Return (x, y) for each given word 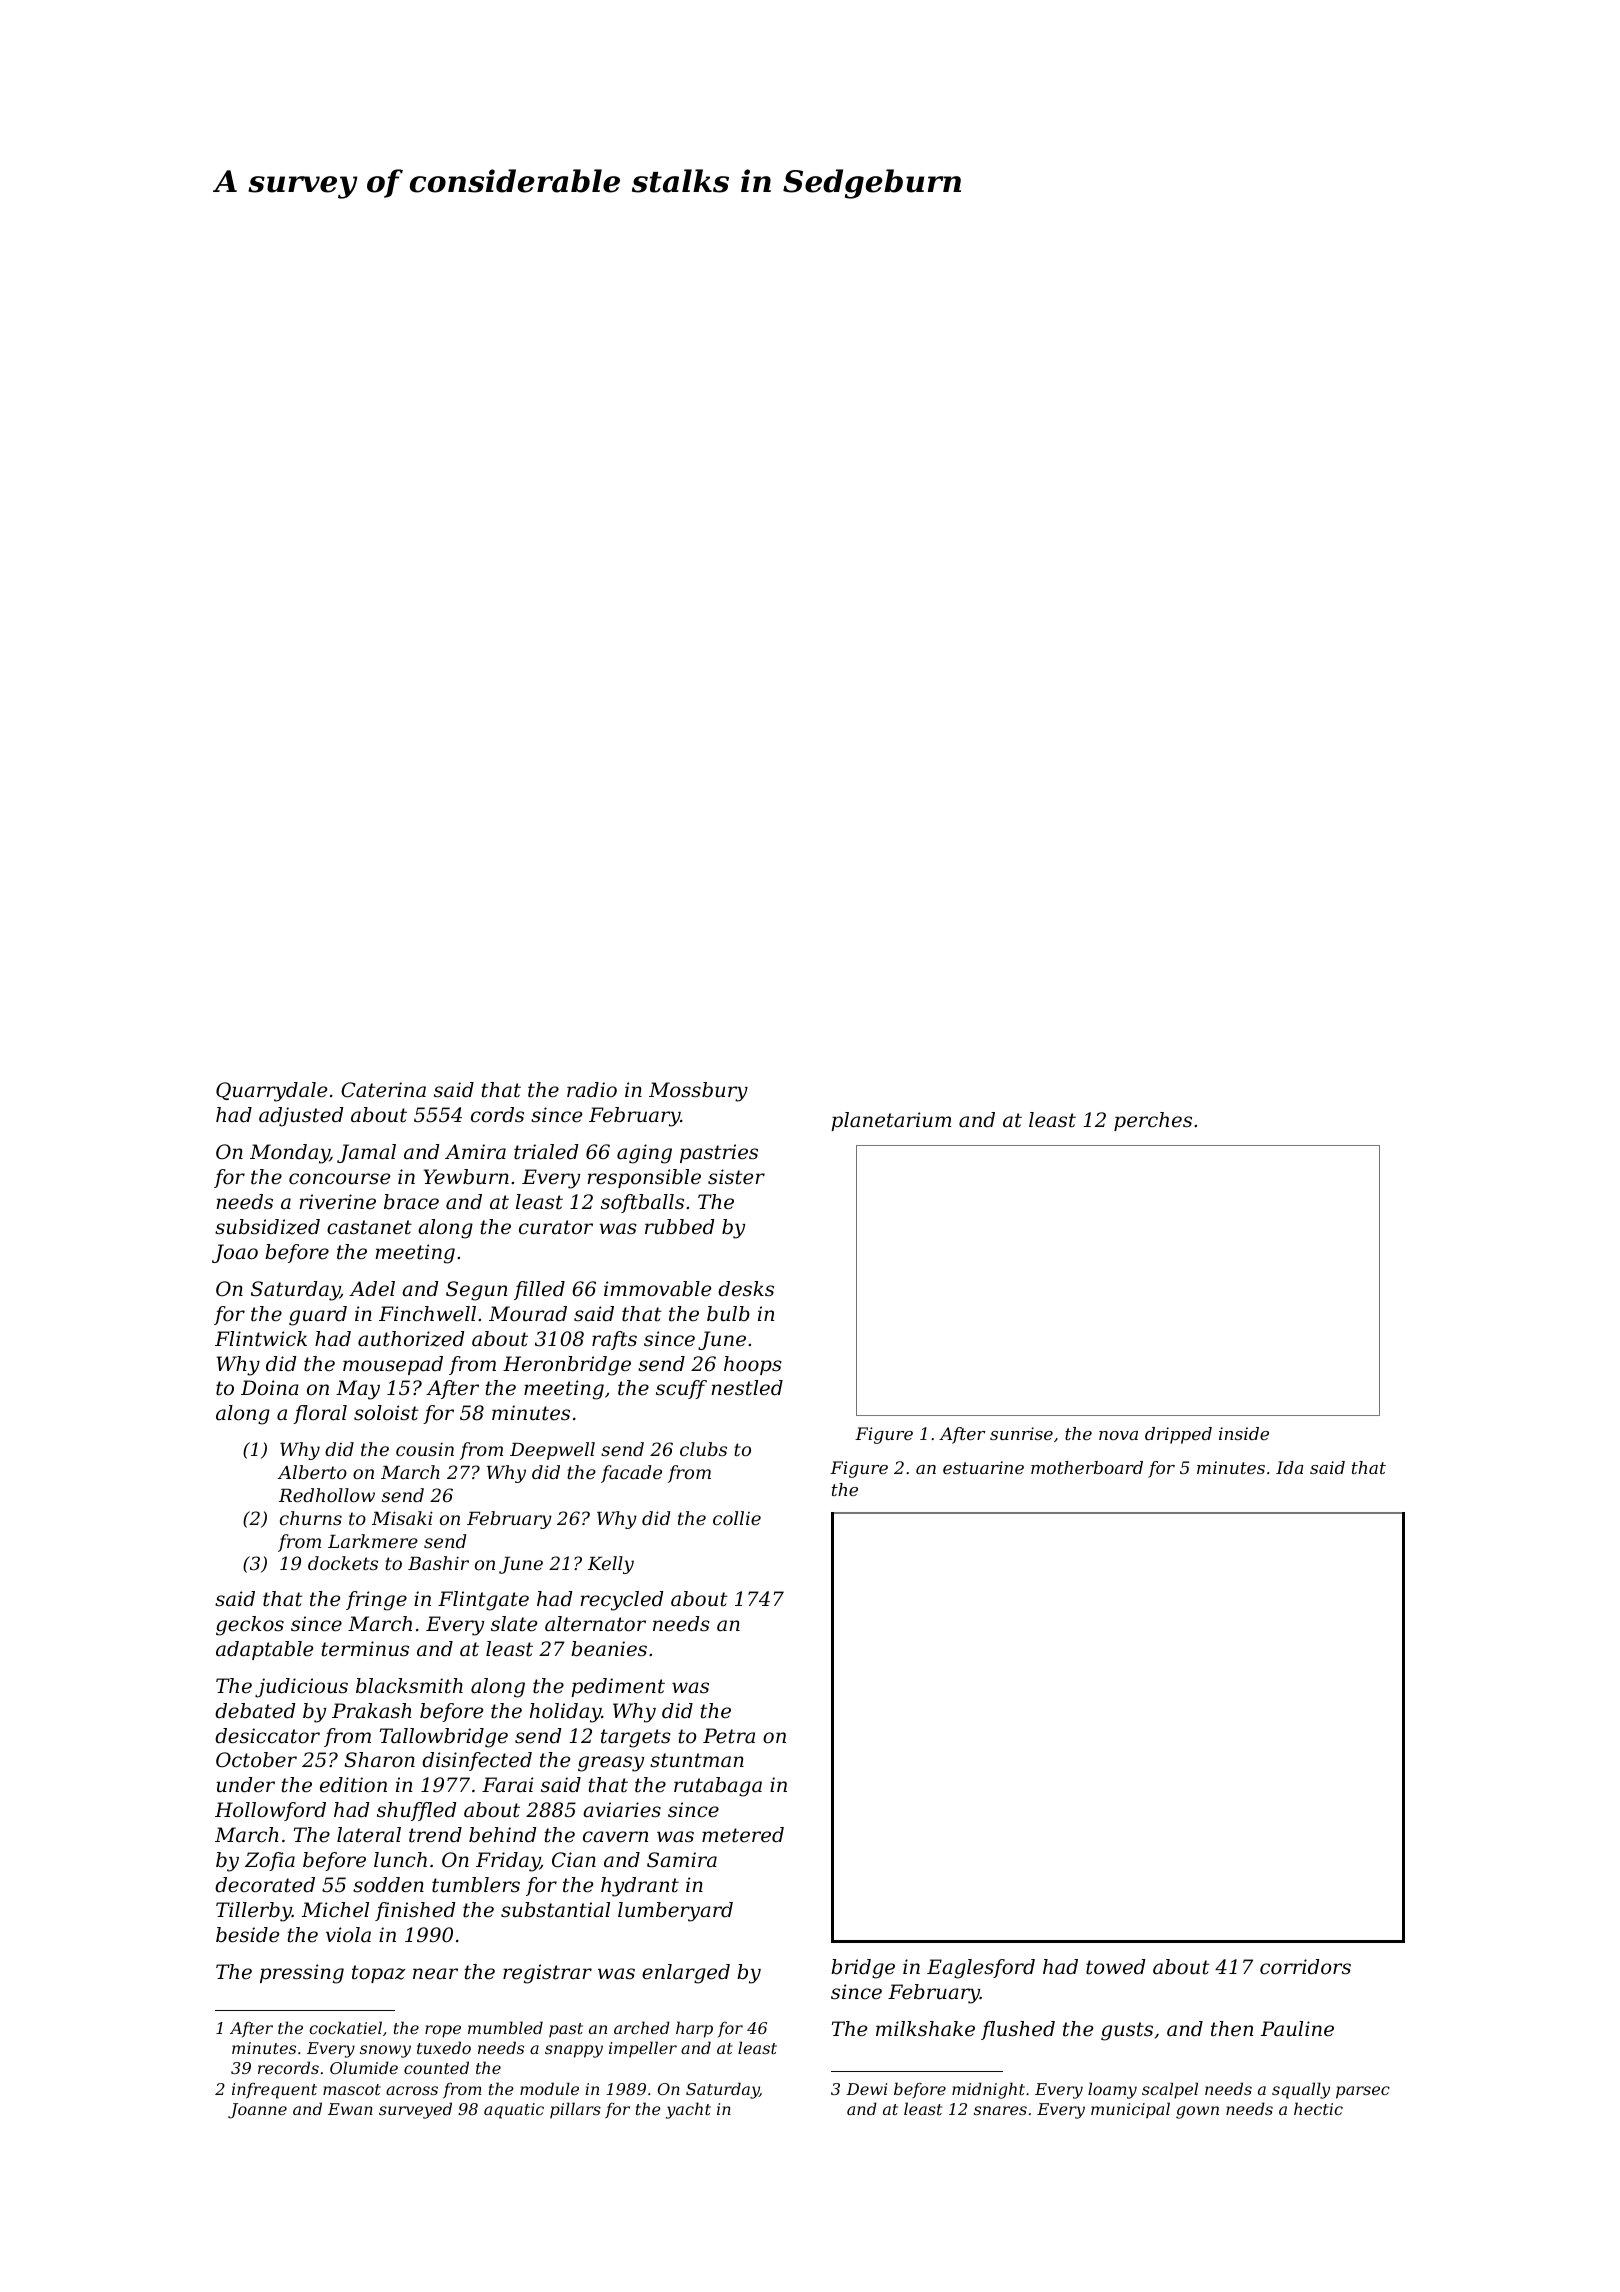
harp (694, 2029)
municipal (1130, 2110)
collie (737, 1518)
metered (743, 1835)
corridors (1305, 1967)
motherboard (1087, 1467)
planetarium (891, 1121)
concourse (339, 1179)
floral (320, 1414)
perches (1153, 1121)
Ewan (350, 2109)
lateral (369, 1835)
